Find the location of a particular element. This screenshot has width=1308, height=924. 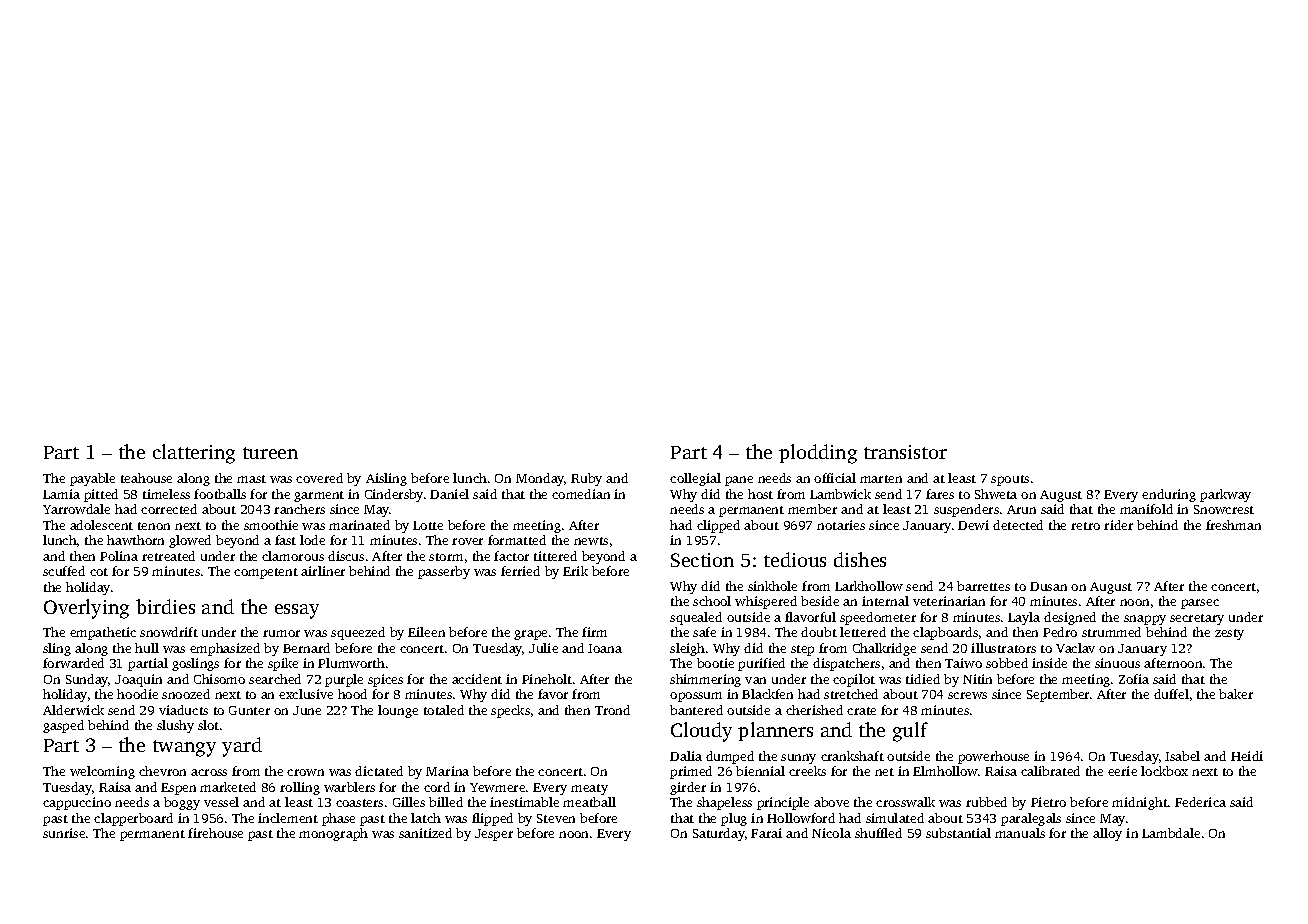

freshman is located at coordinates (1233, 525).
